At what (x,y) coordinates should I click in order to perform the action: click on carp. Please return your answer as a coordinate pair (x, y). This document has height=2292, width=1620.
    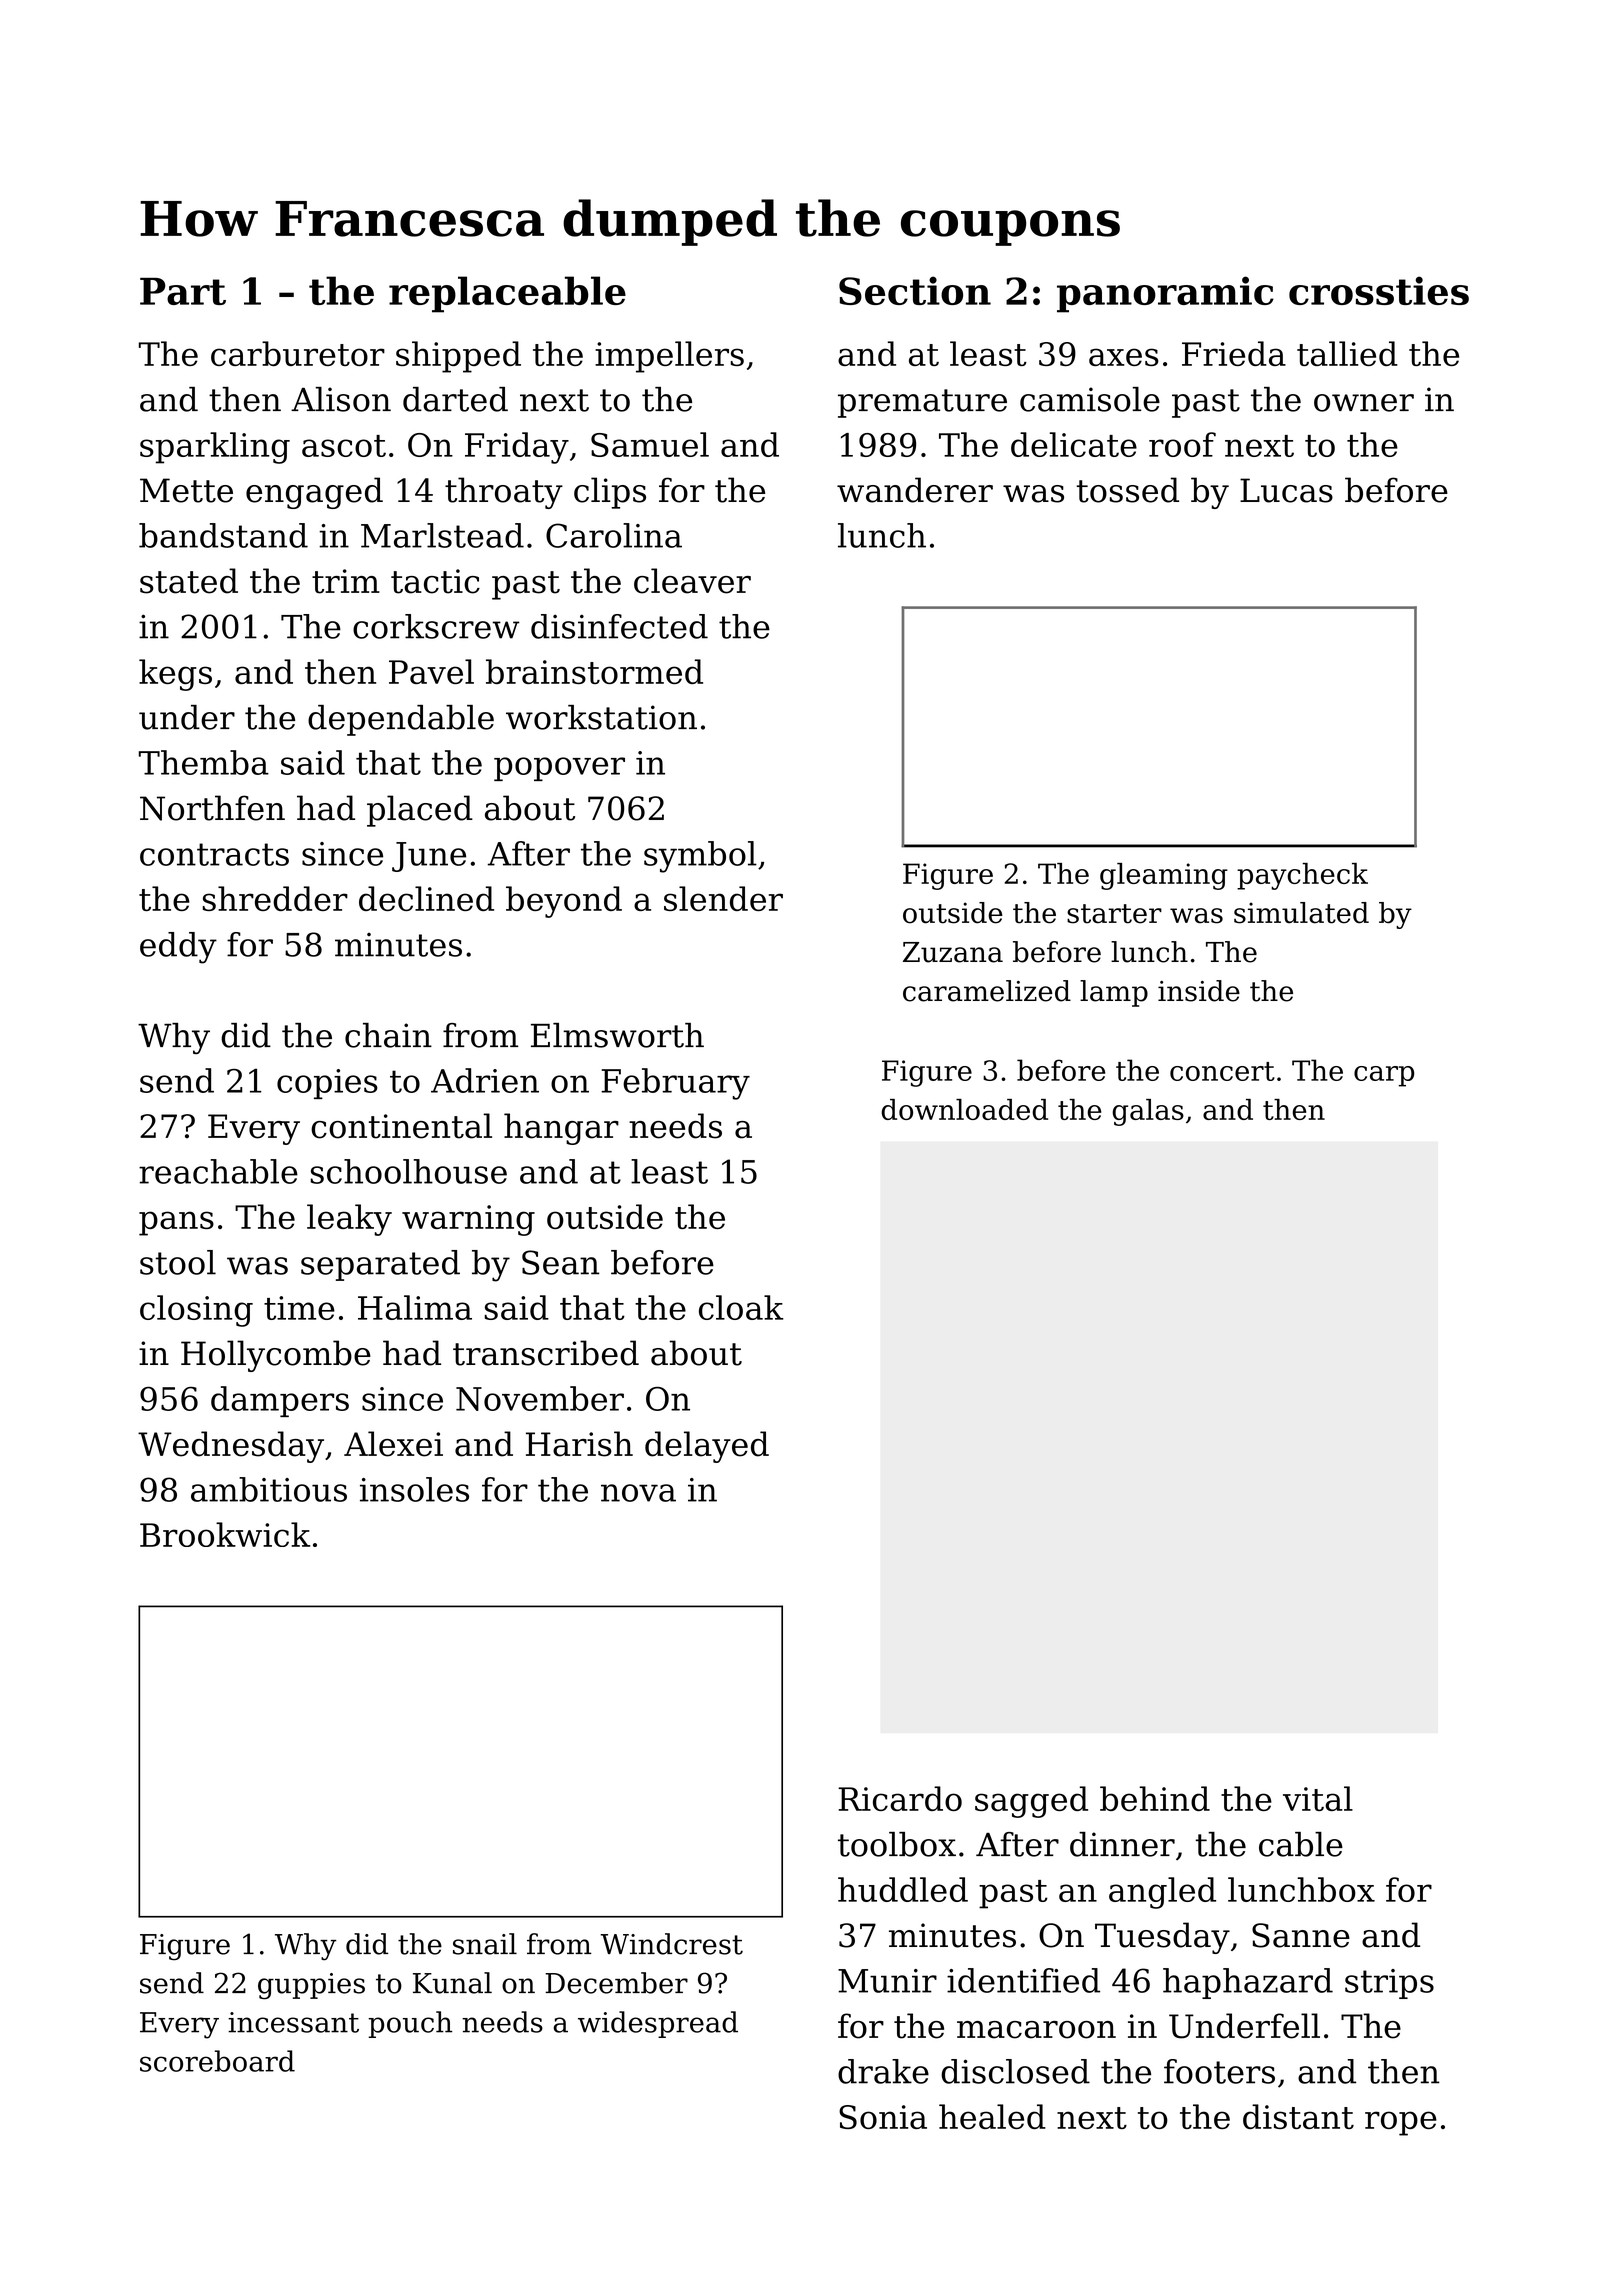
    Looking at the image, I should click on (1384, 1076).
